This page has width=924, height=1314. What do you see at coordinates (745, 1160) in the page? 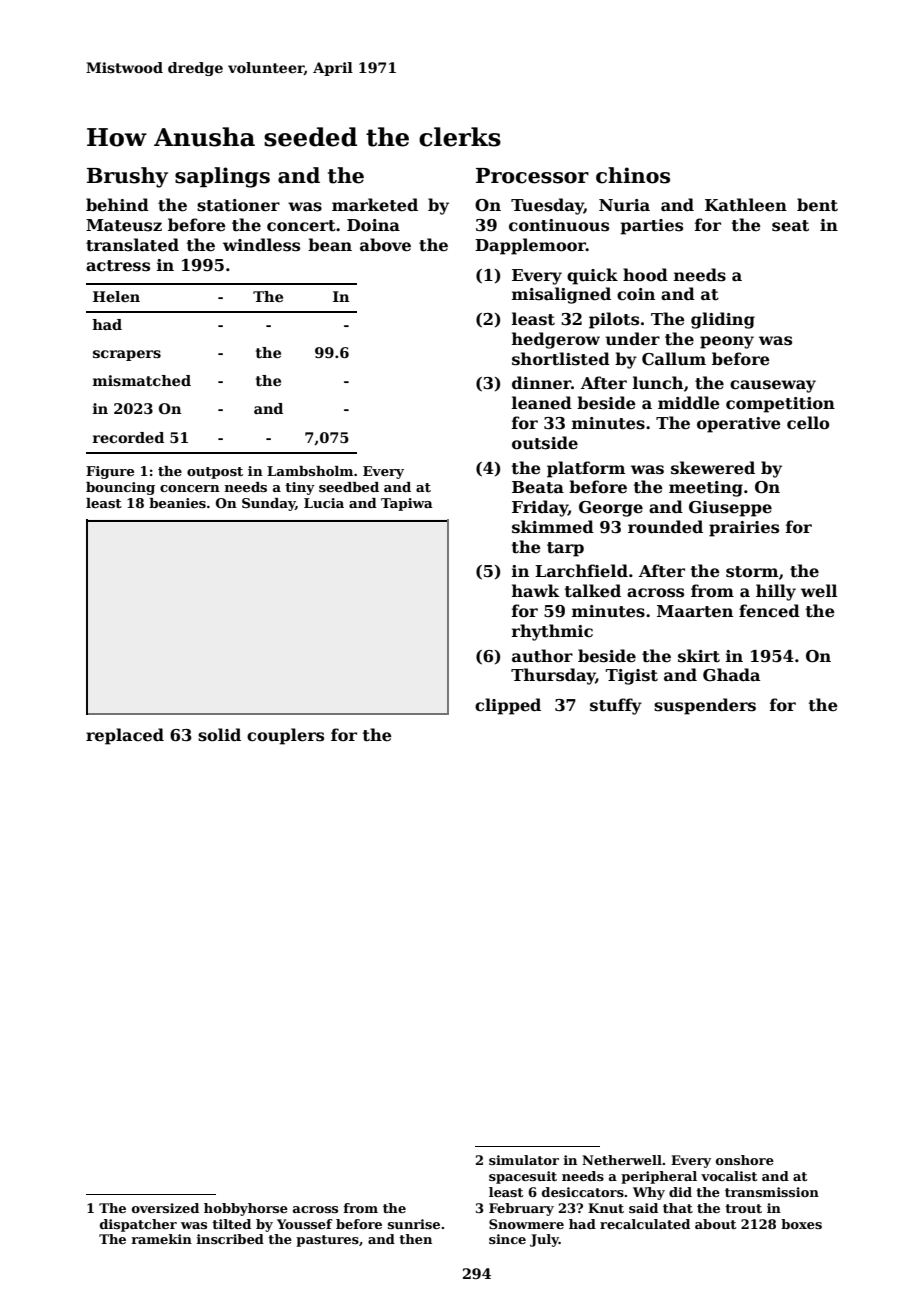
I see `onshore` at bounding box center [745, 1160].
